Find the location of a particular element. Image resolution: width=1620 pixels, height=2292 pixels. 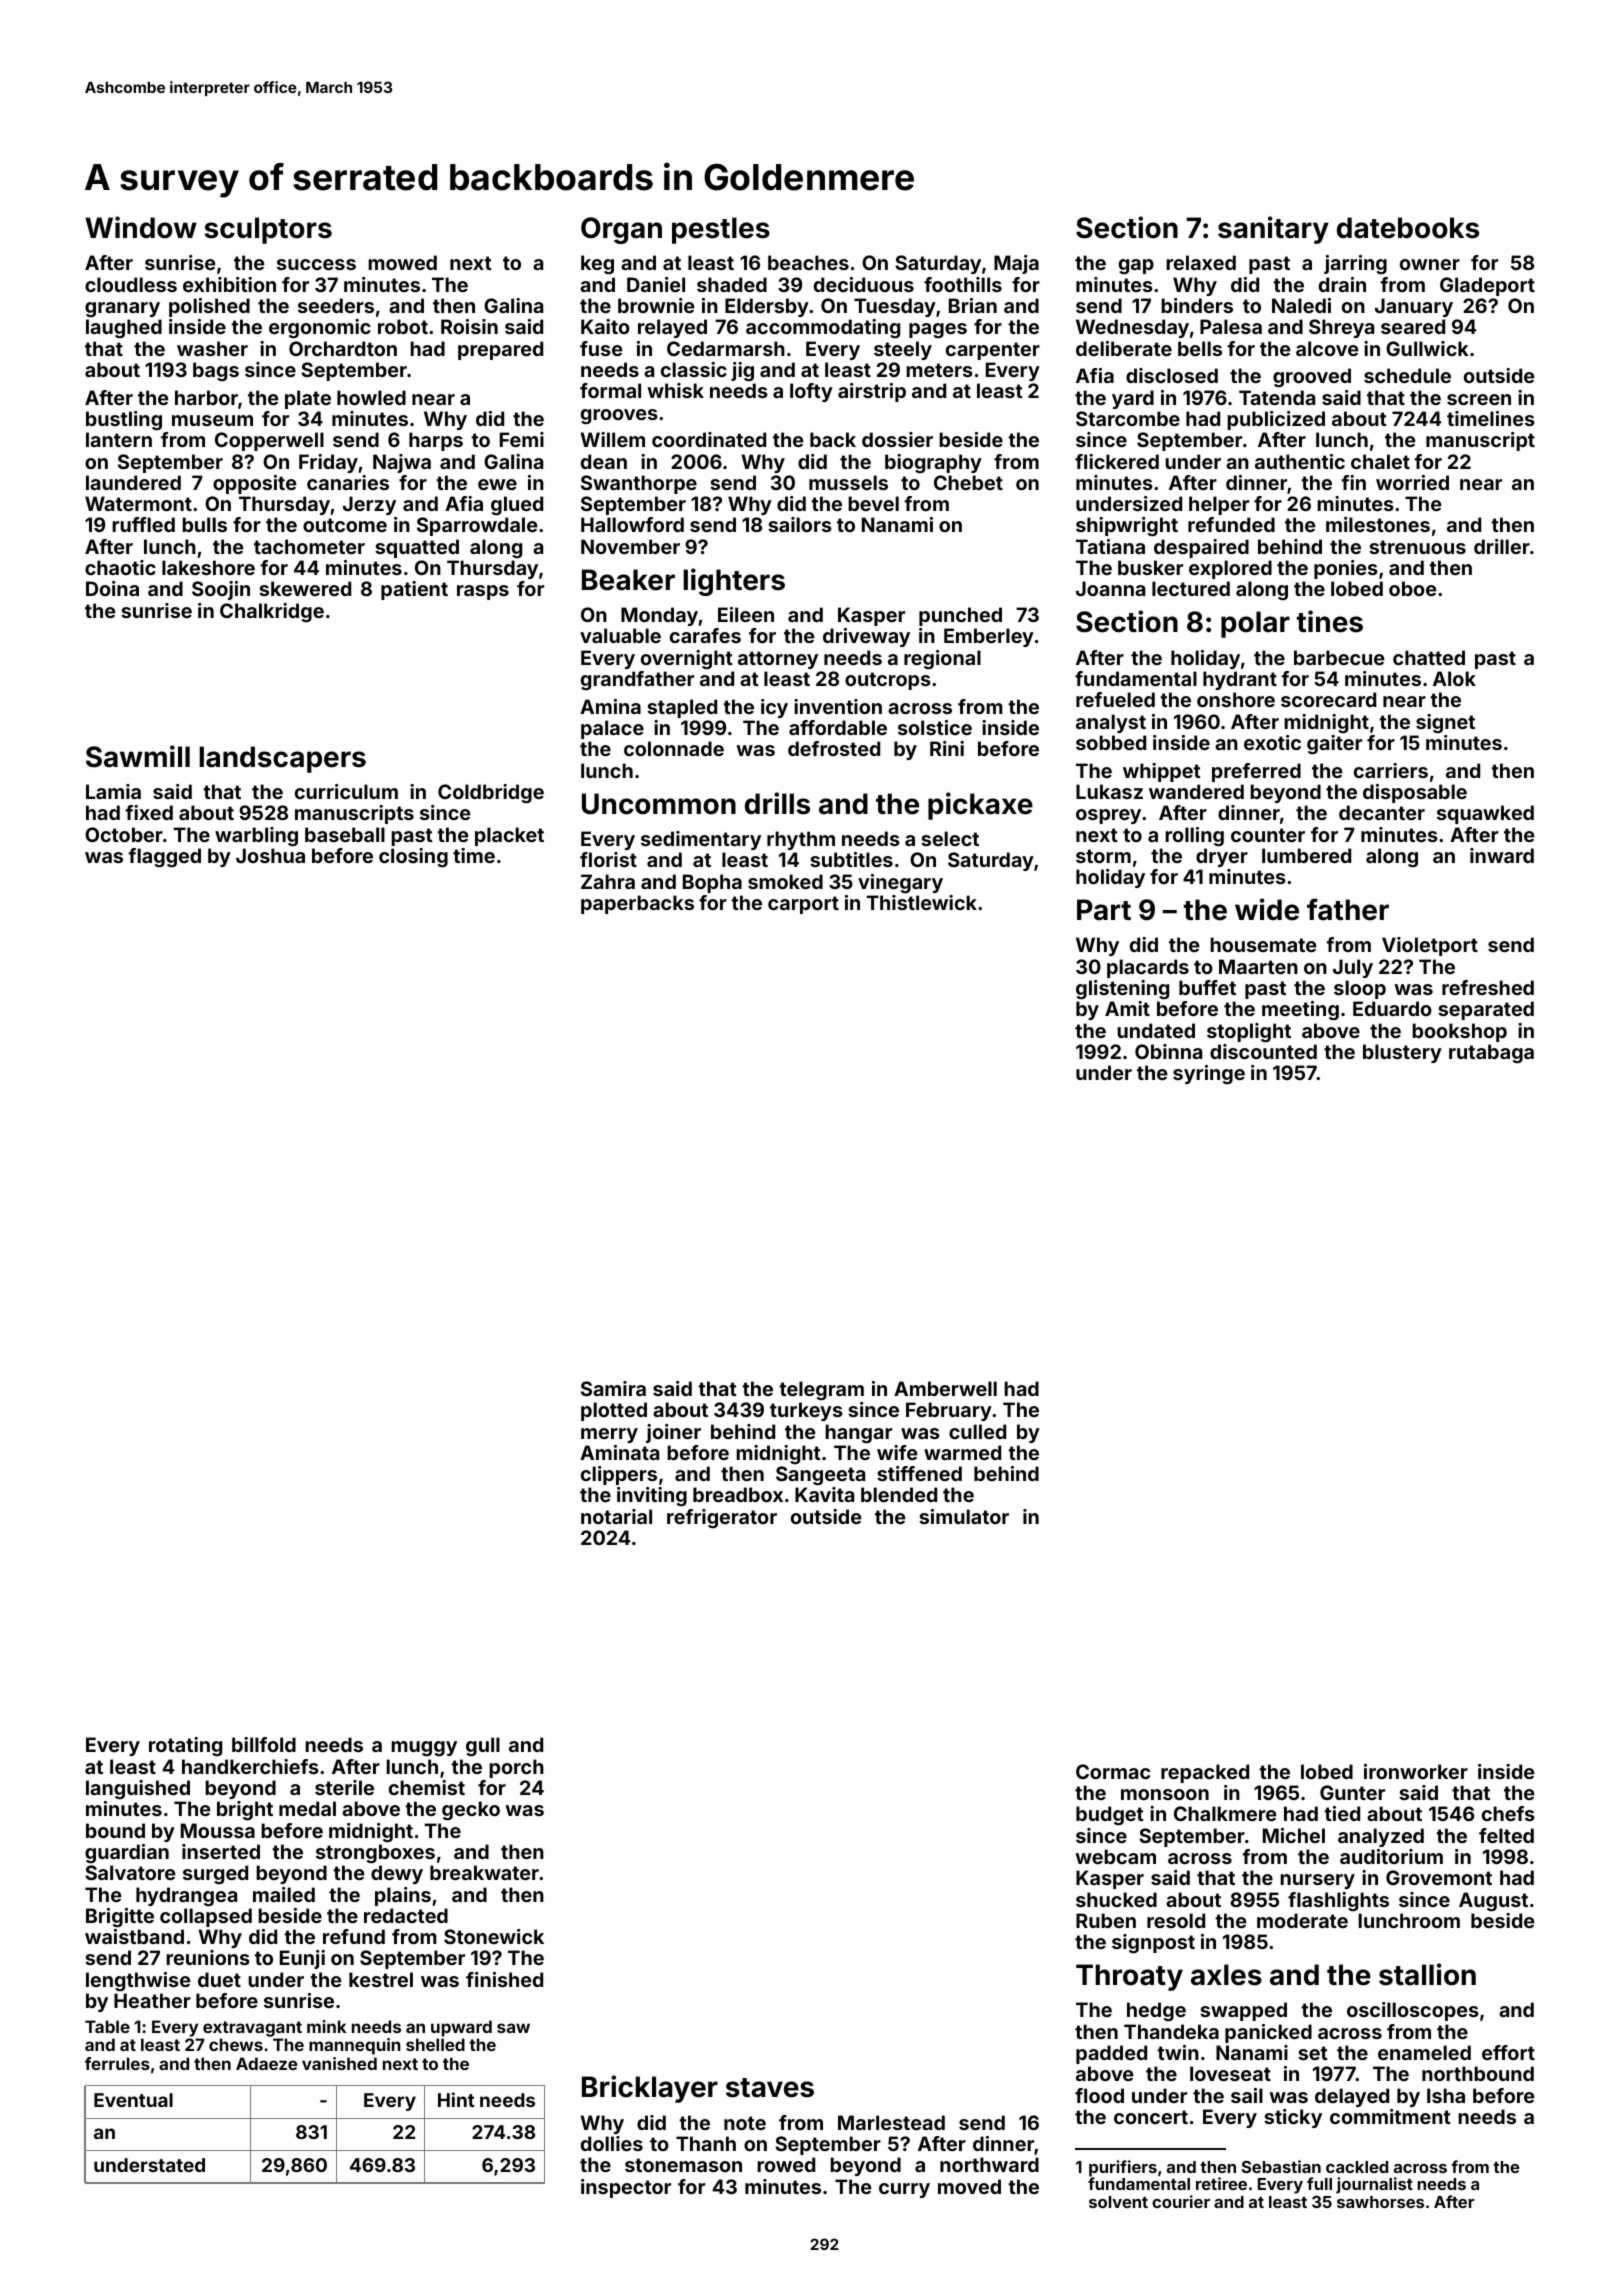

porch is located at coordinates (516, 1768).
